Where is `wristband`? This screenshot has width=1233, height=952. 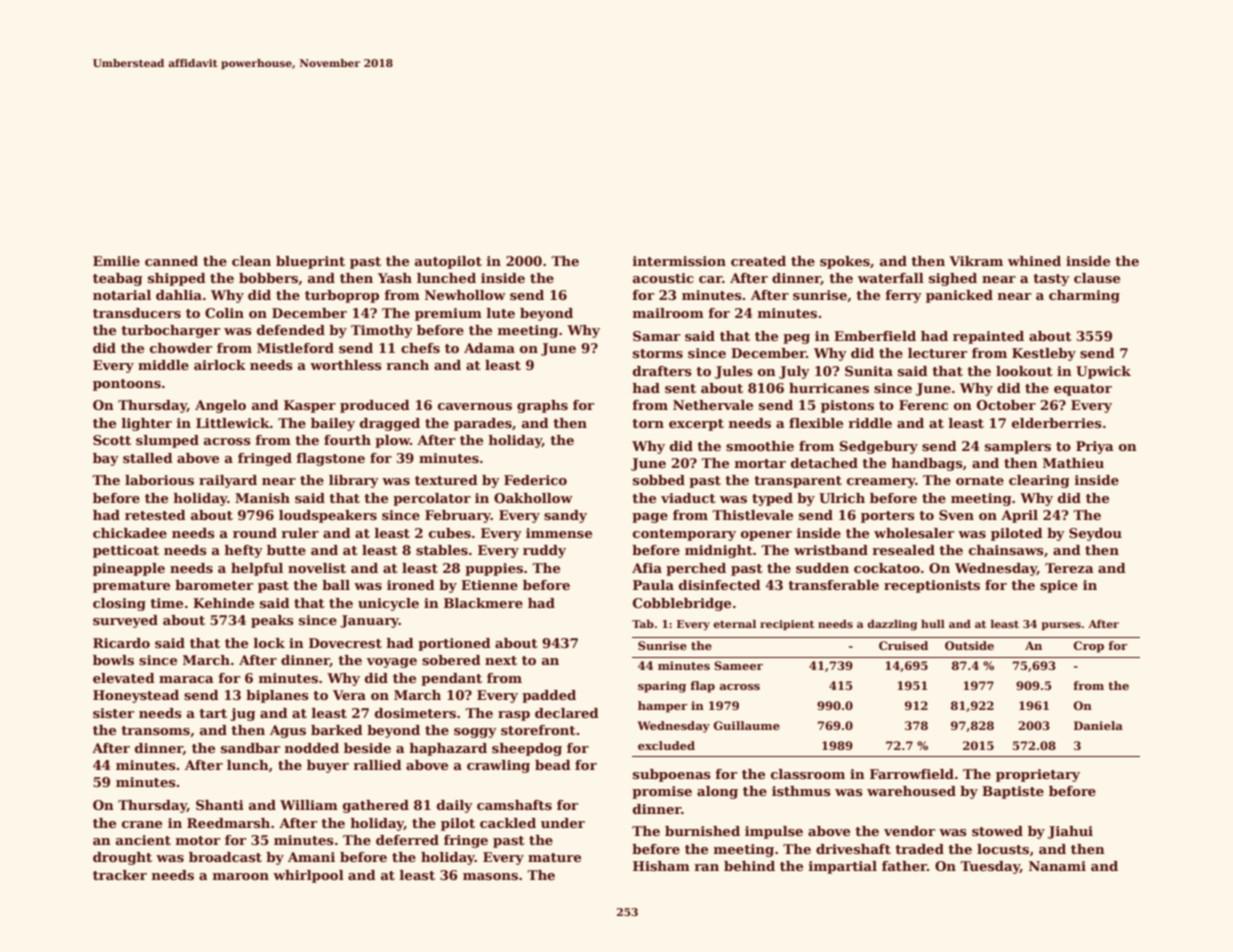 wristband is located at coordinates (831, 550).
